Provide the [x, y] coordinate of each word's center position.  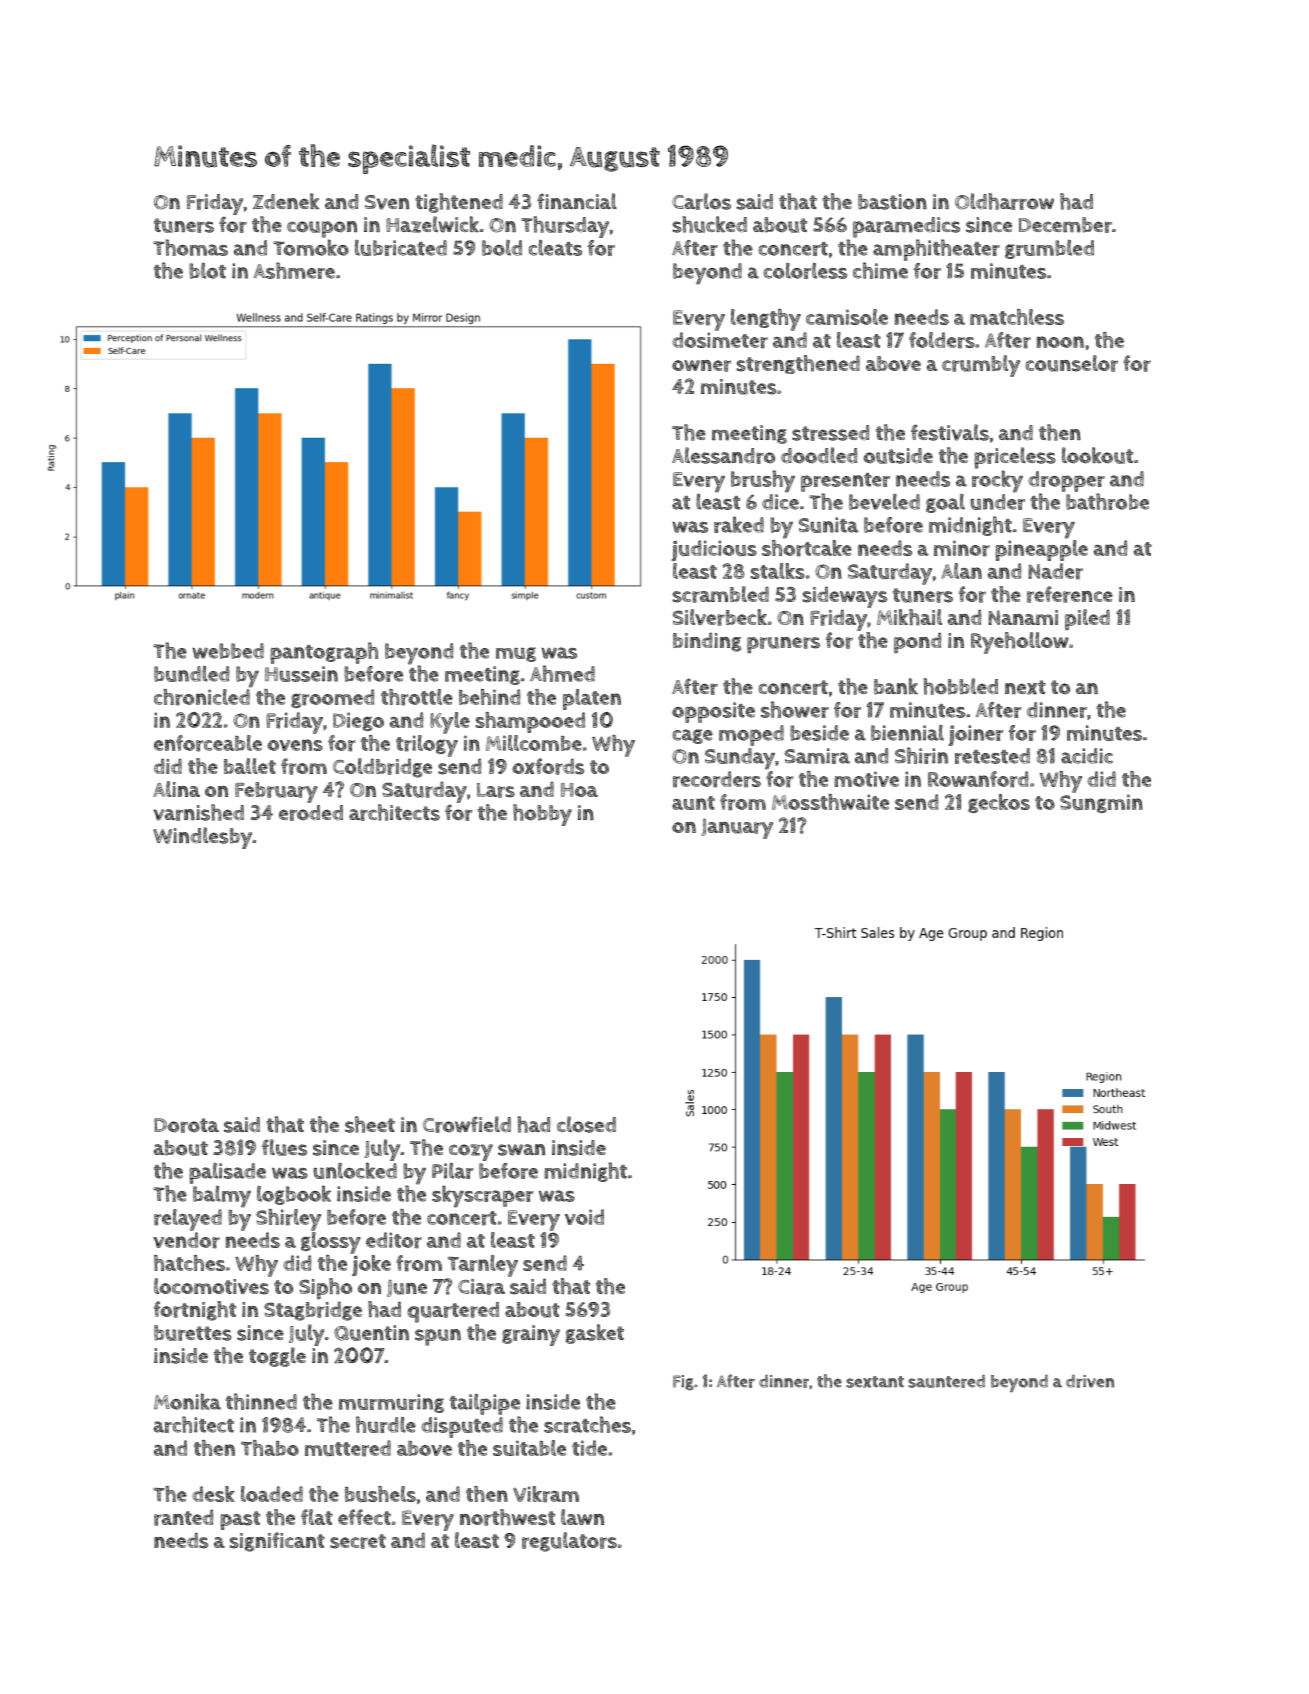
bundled [191, 674]
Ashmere [294, 270]
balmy [222, 1197]
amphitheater [936, 250]
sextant [875, 1382]
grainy [531, 1335]
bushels [380, 1494]
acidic [1087, 756]
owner [701, 366]
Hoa [579, 790]
